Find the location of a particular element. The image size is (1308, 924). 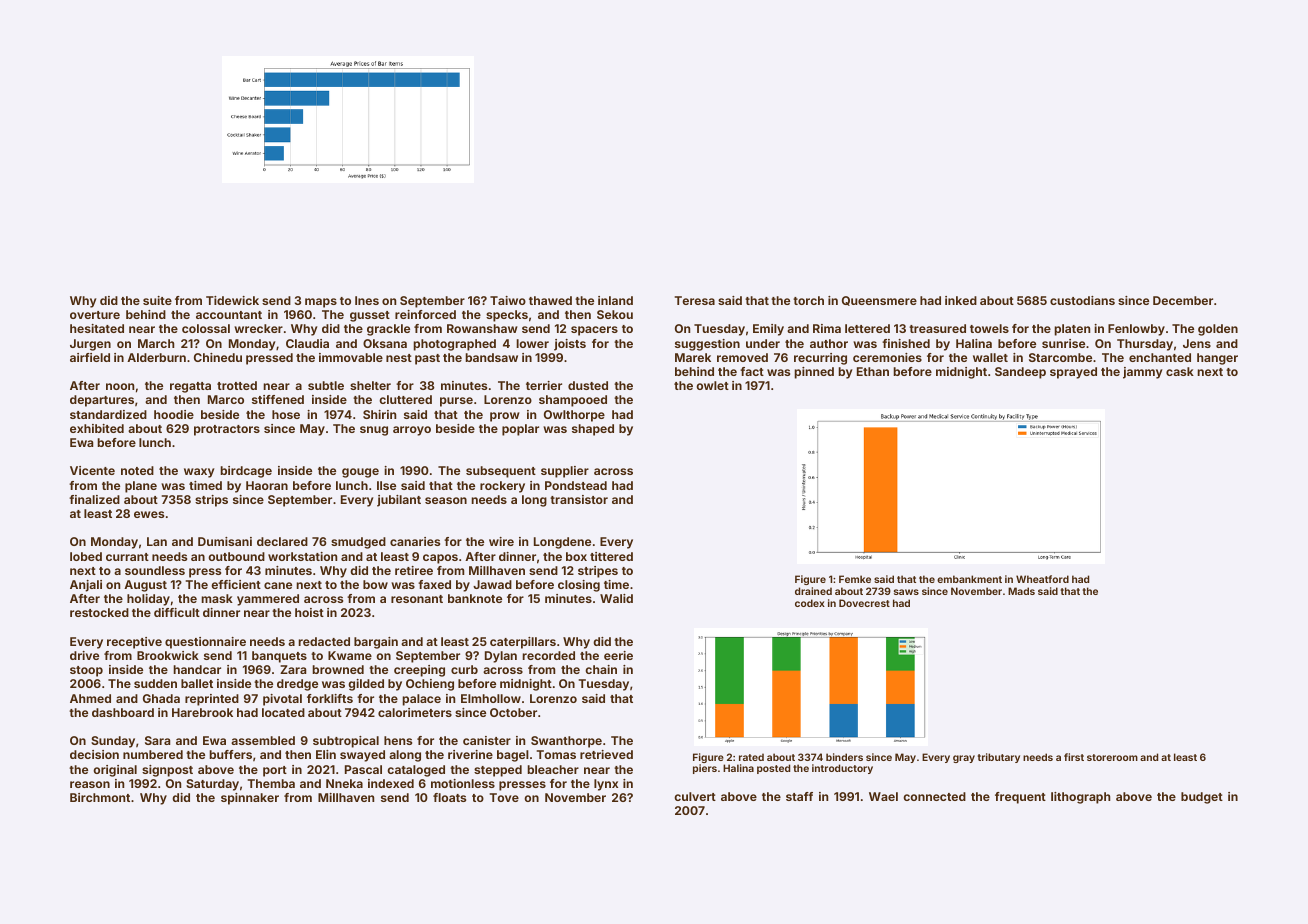

stiffened is located at coordinates (278, 399).
